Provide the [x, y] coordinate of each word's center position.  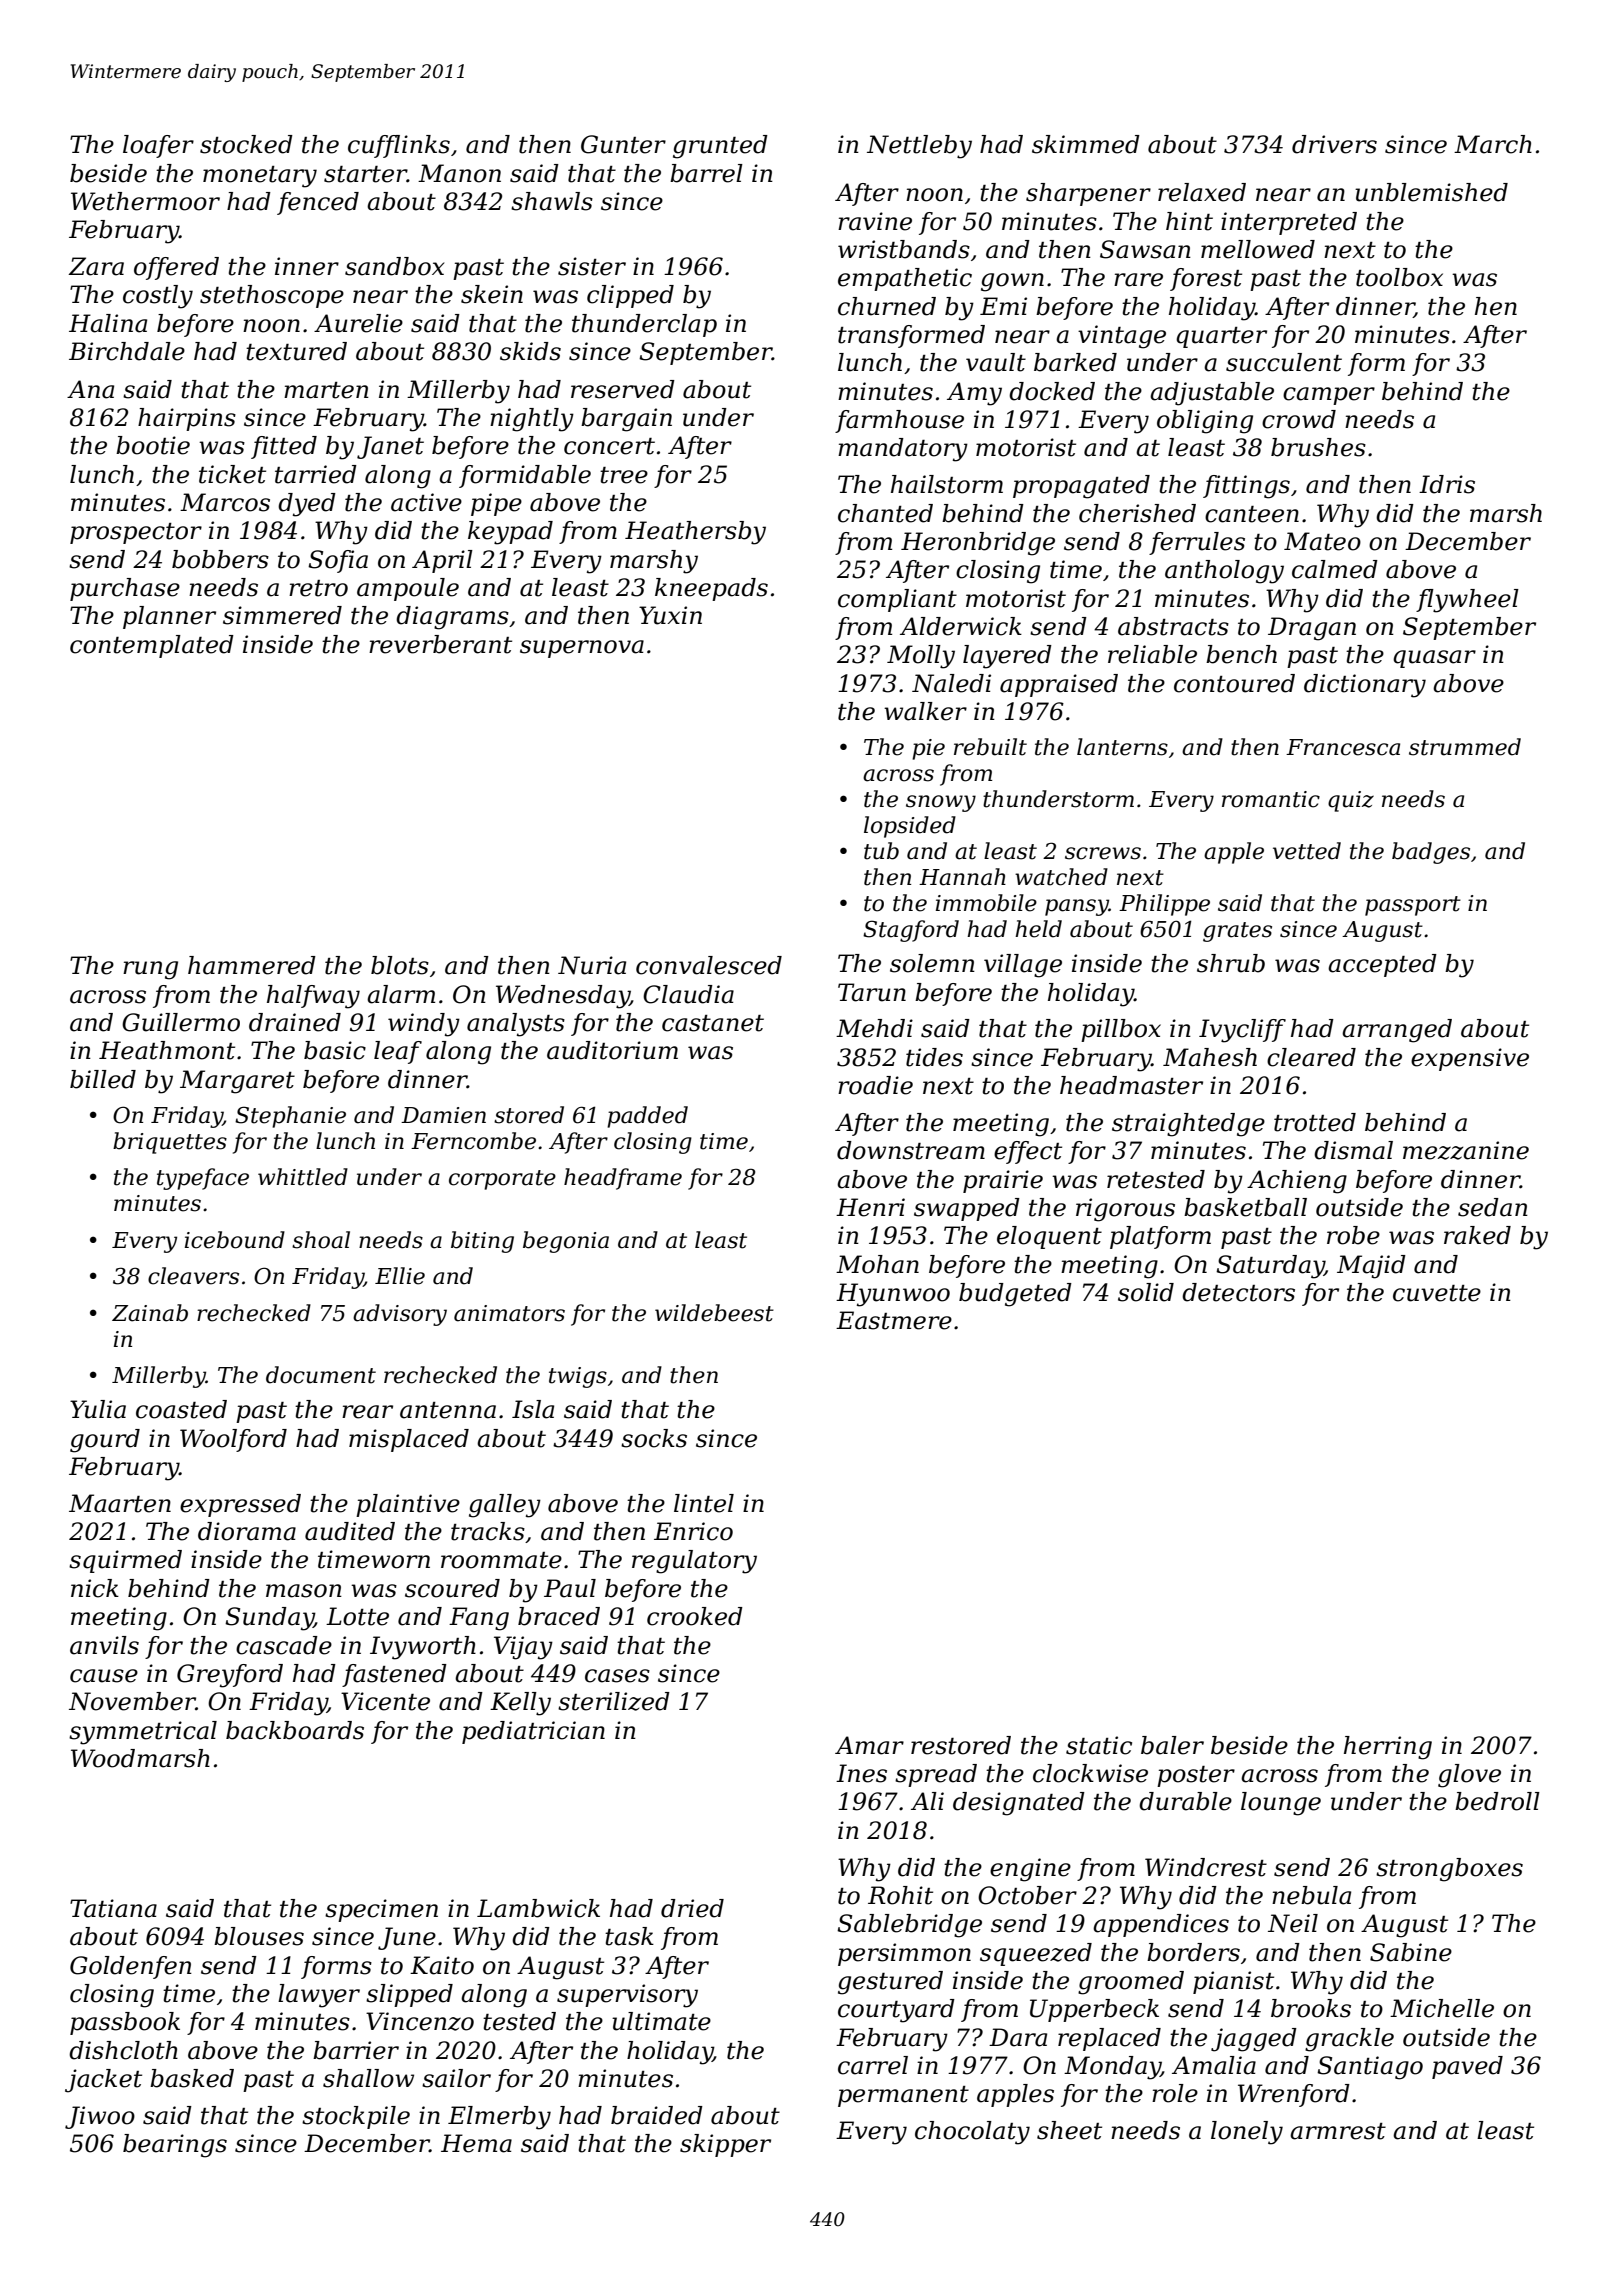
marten [326, 390]
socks [654, 1438]
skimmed [1086, 144]
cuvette [1437, 1293]
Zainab [150, 1313]
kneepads [711, 589]
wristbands [904, 249]
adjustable [1212, 394]
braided [657, 2115]
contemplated [152, 646]
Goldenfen [131, 1967]
